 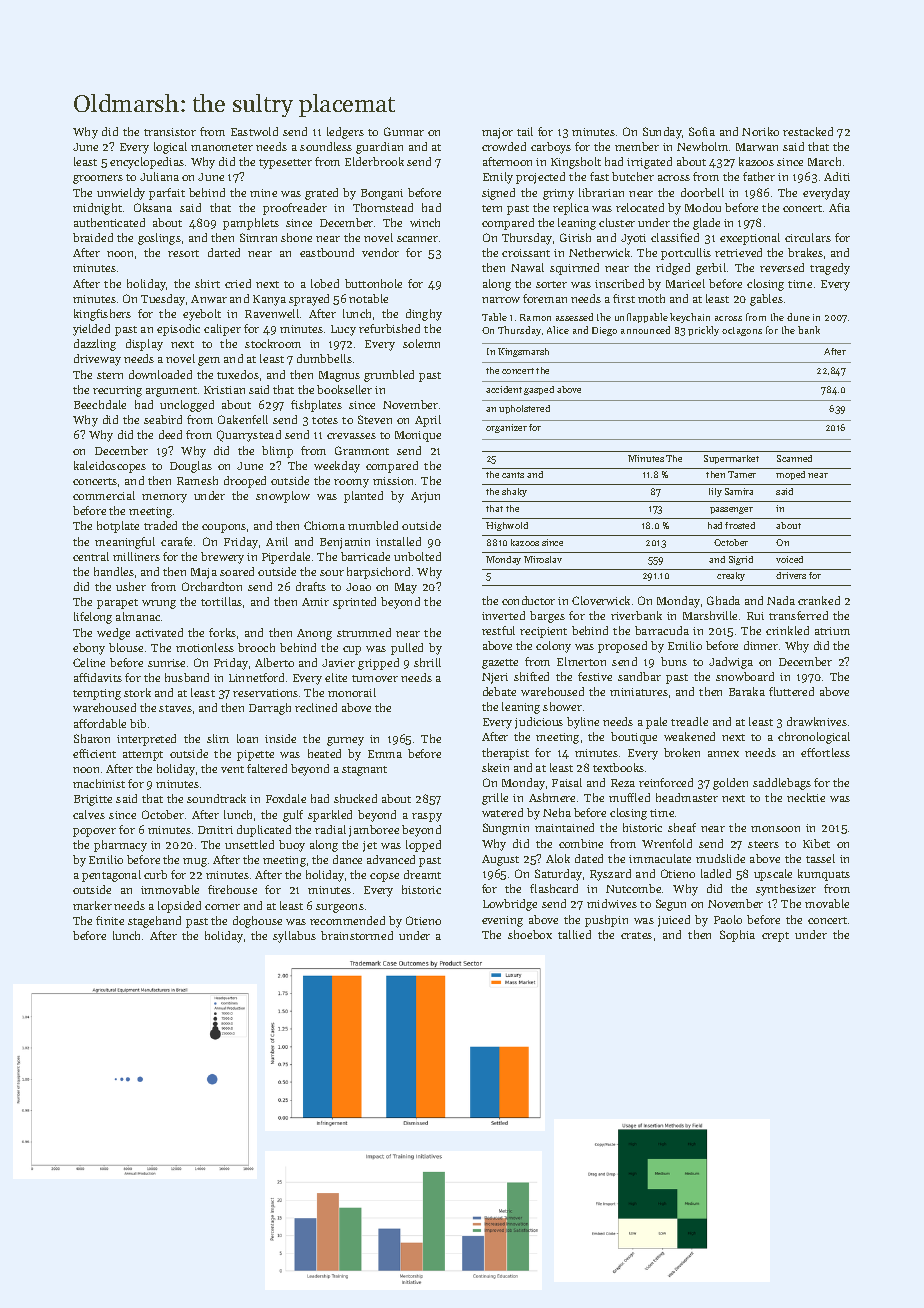 I want to click on darted, so click(x=224, y=252).
